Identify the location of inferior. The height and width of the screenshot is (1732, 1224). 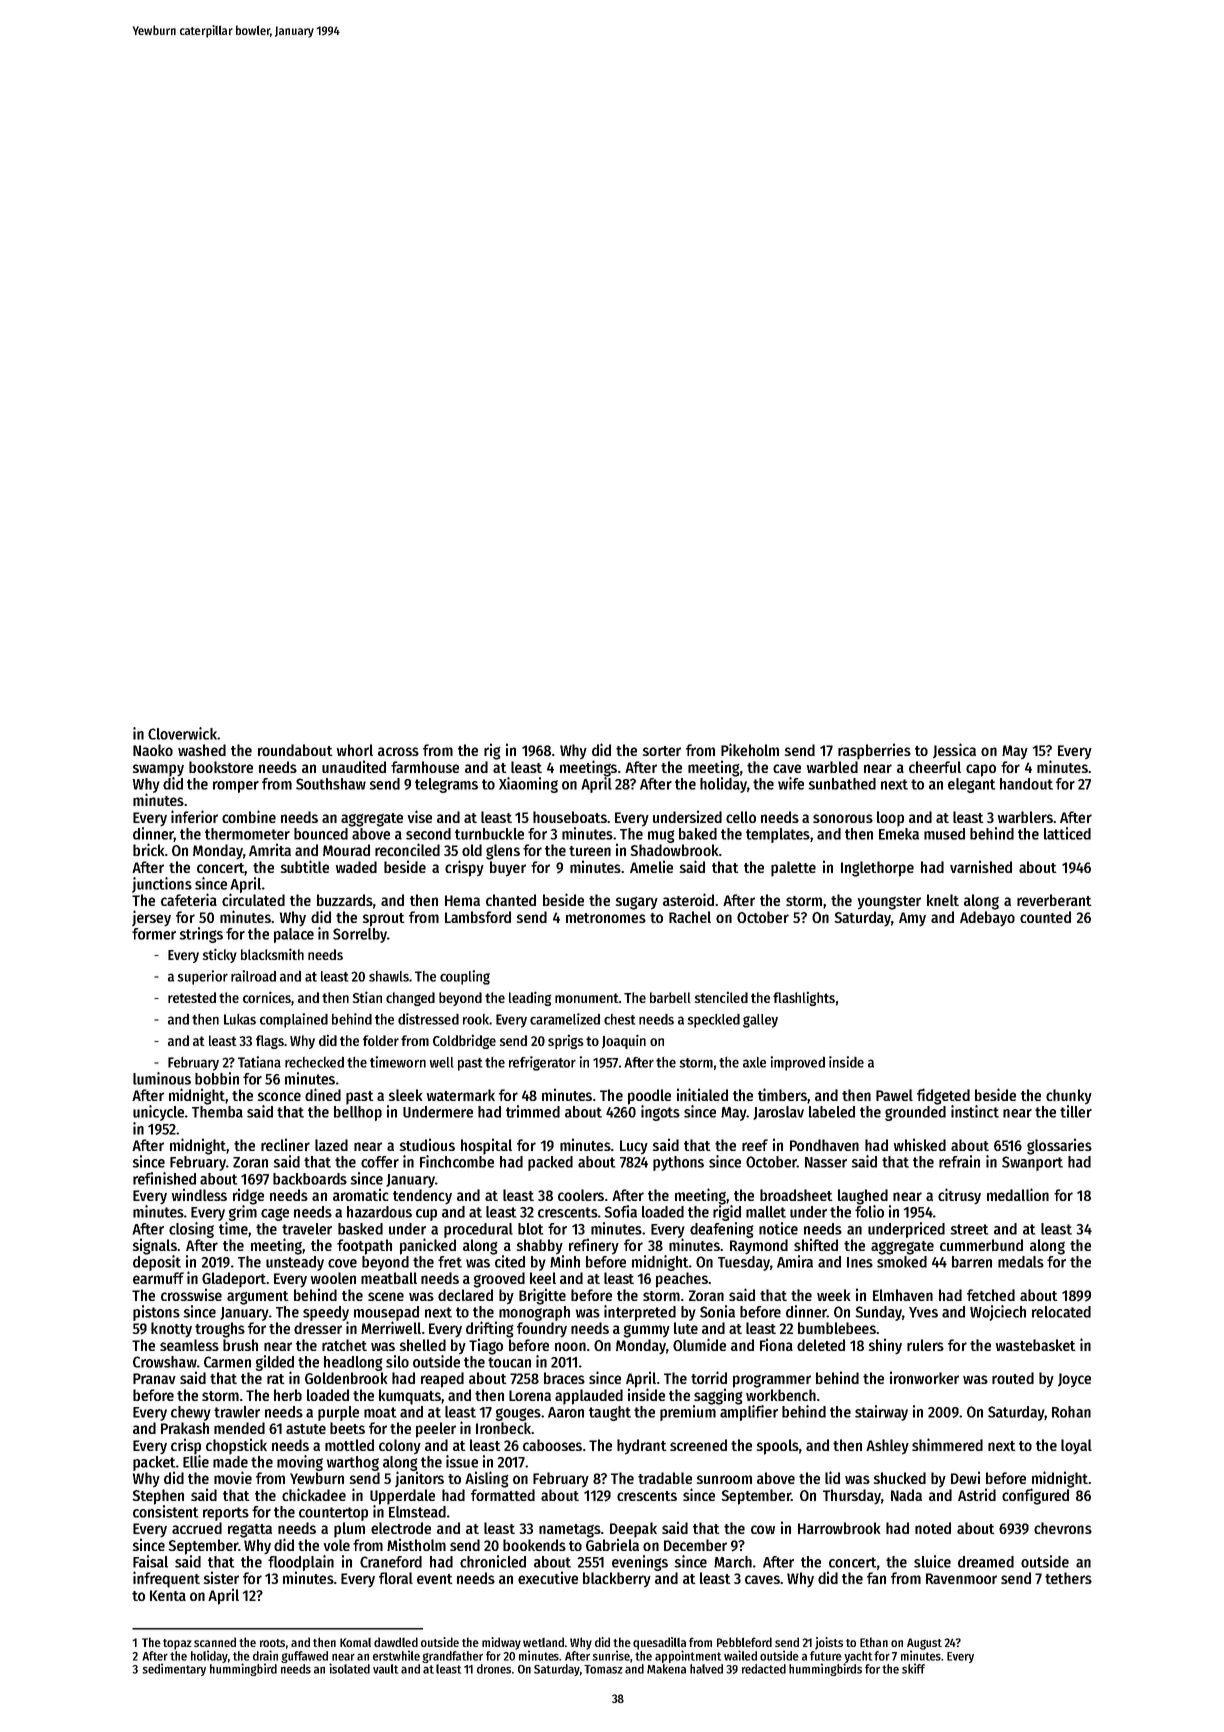
(194, 816).
